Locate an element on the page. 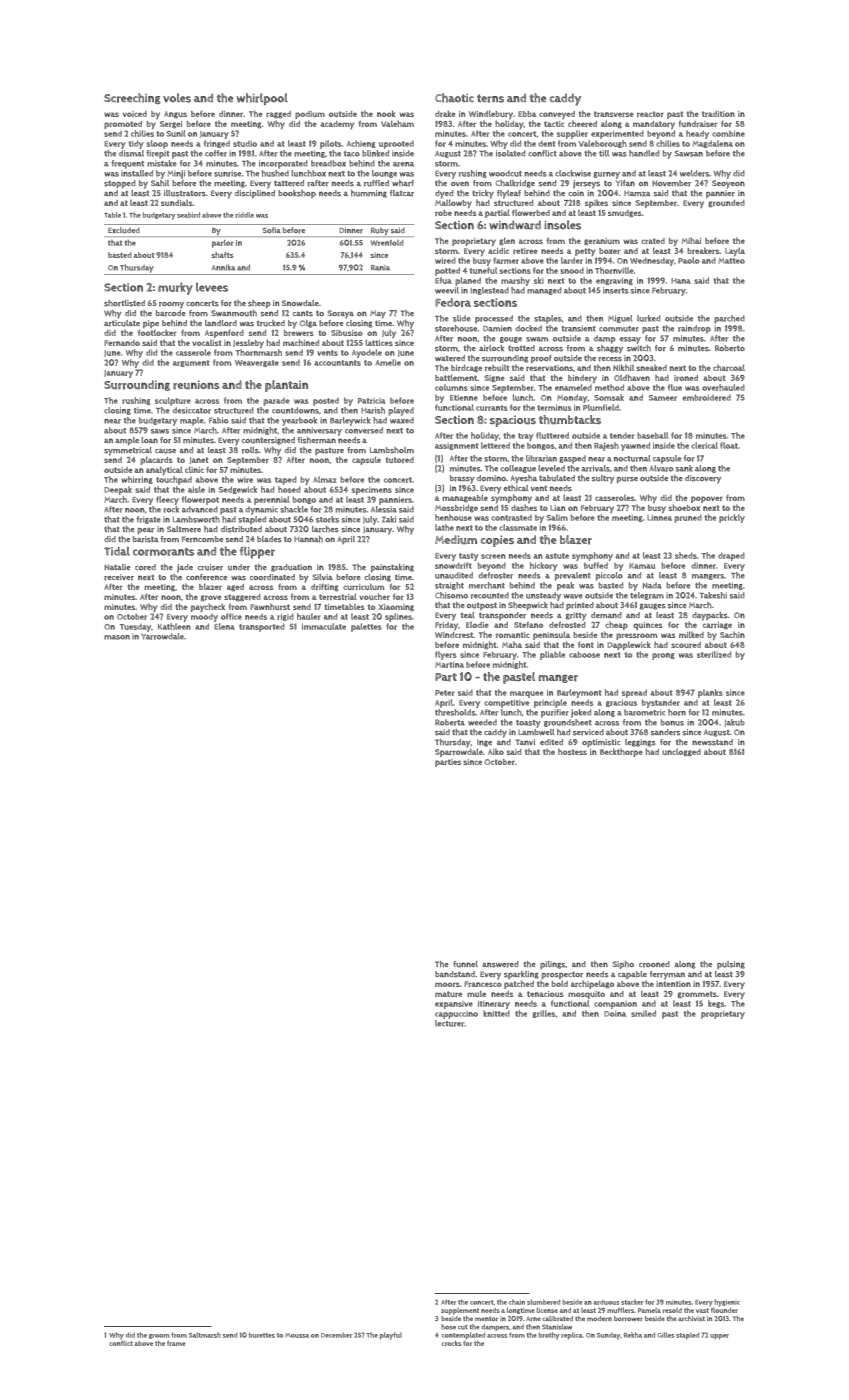  Saltmarsh is located at coordinates (205, 1335).
